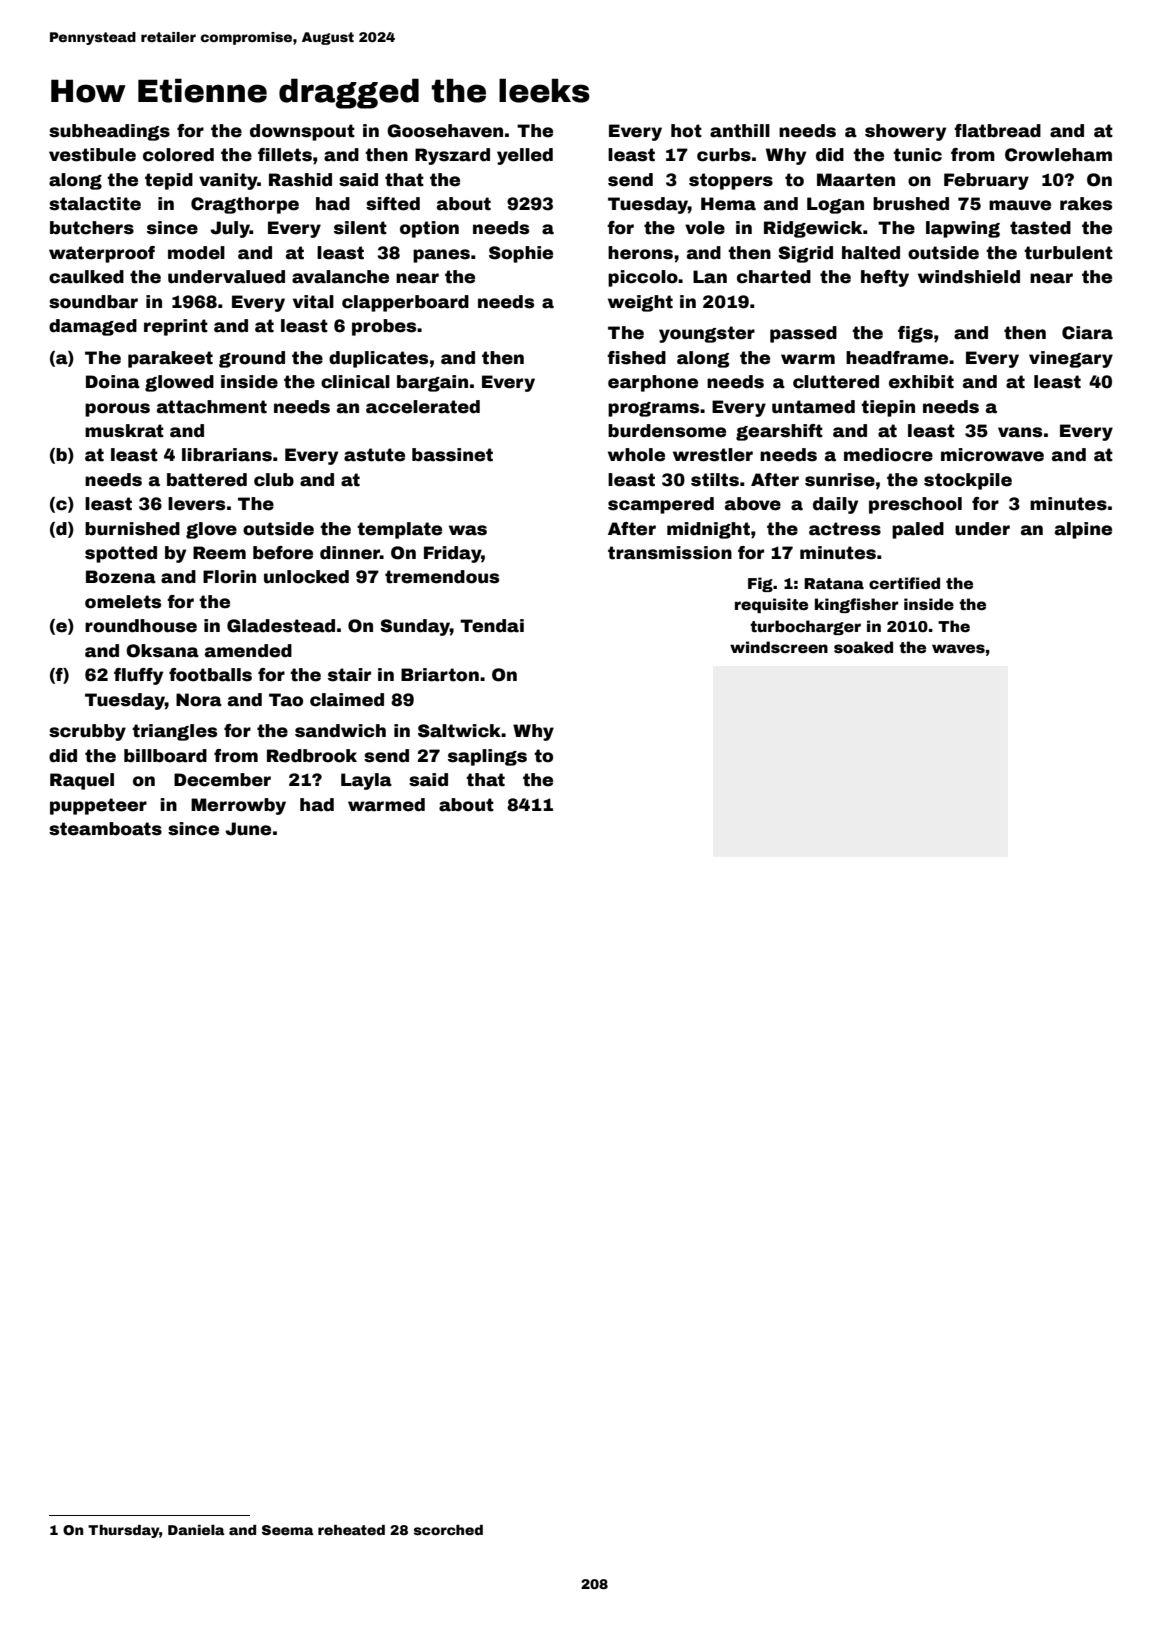  I want to click on steamboats, so click(105, 829).
